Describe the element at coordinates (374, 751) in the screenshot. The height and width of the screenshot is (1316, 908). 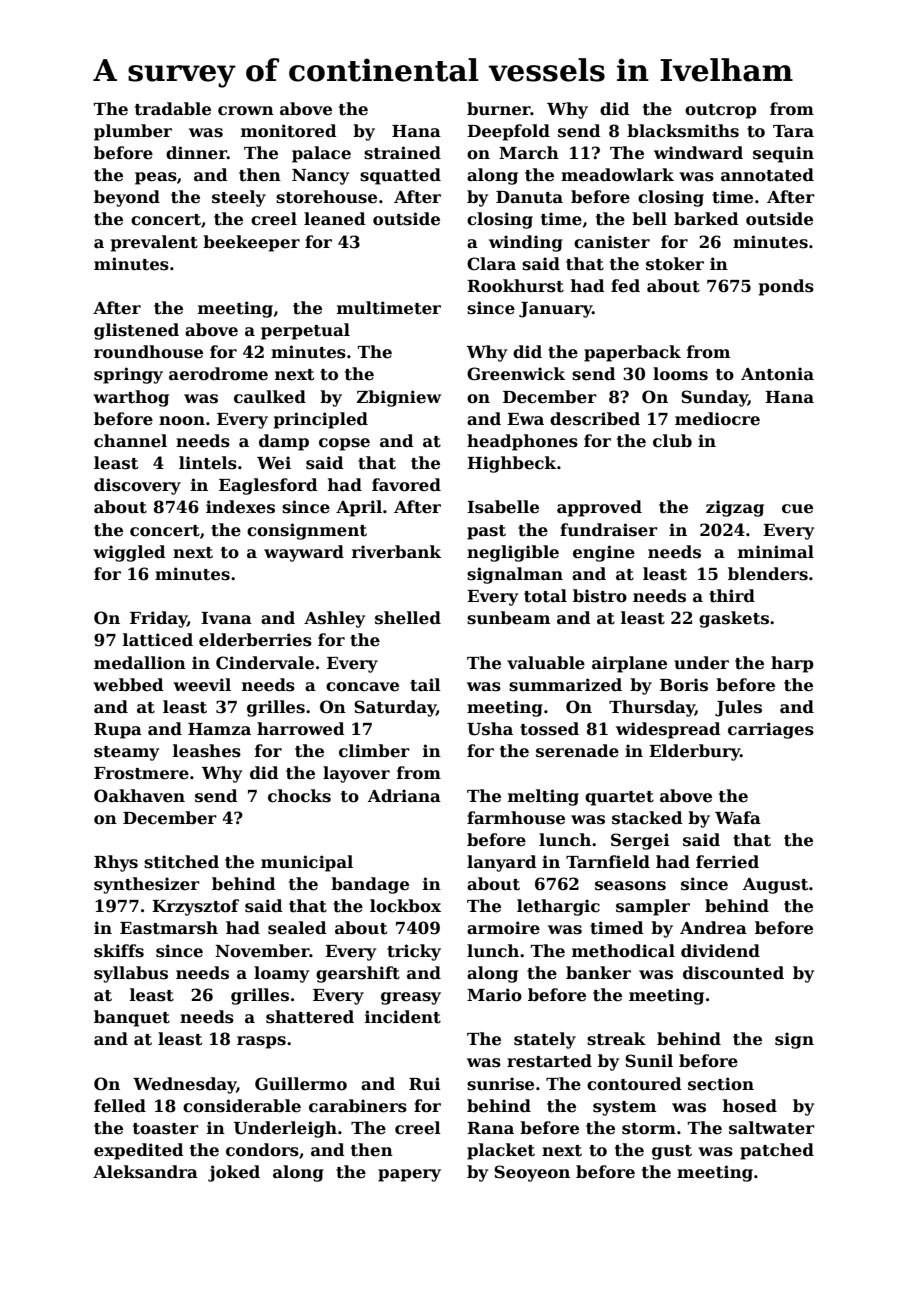
I see `climber` at that location.
